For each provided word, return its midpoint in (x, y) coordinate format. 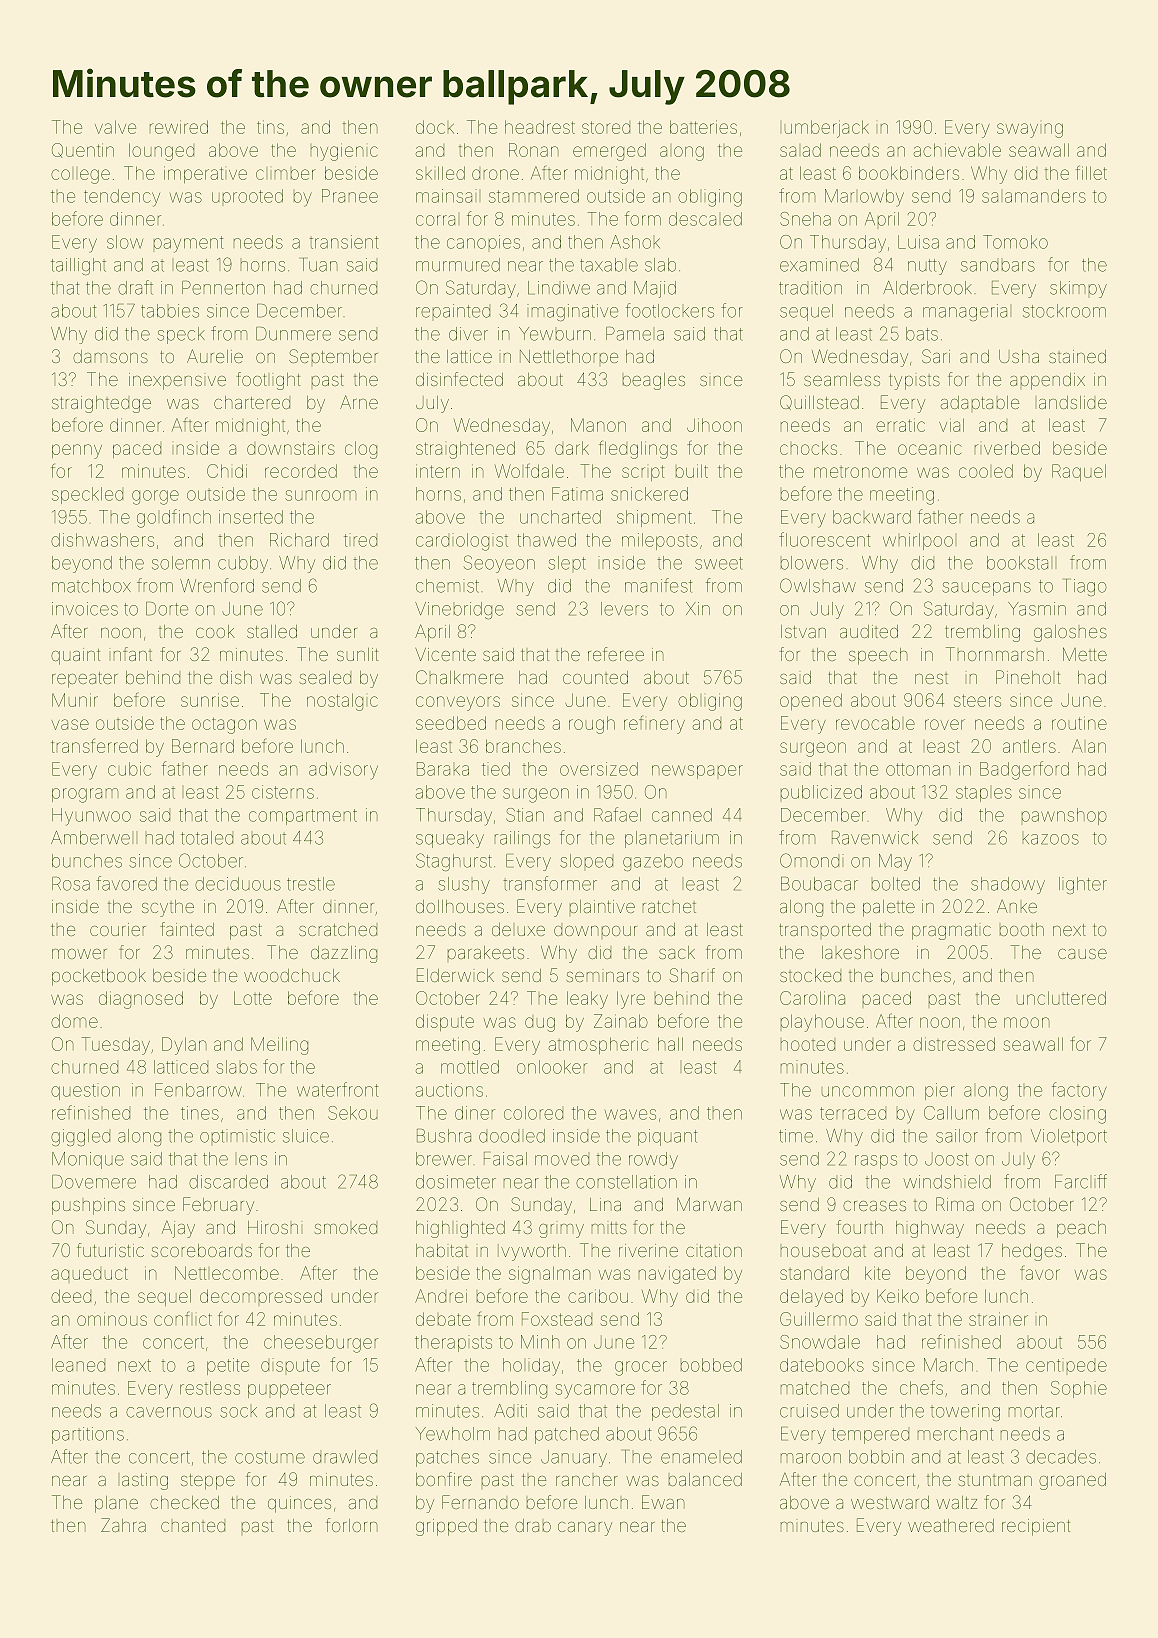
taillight (78, 266)
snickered (649, 494)
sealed (325, 677)
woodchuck (292, 975)
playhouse (822, 1023)
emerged (609, 152)
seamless (842, 379)
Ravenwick (875, 838)
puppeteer (289, 1390)
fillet (1091, 172)
